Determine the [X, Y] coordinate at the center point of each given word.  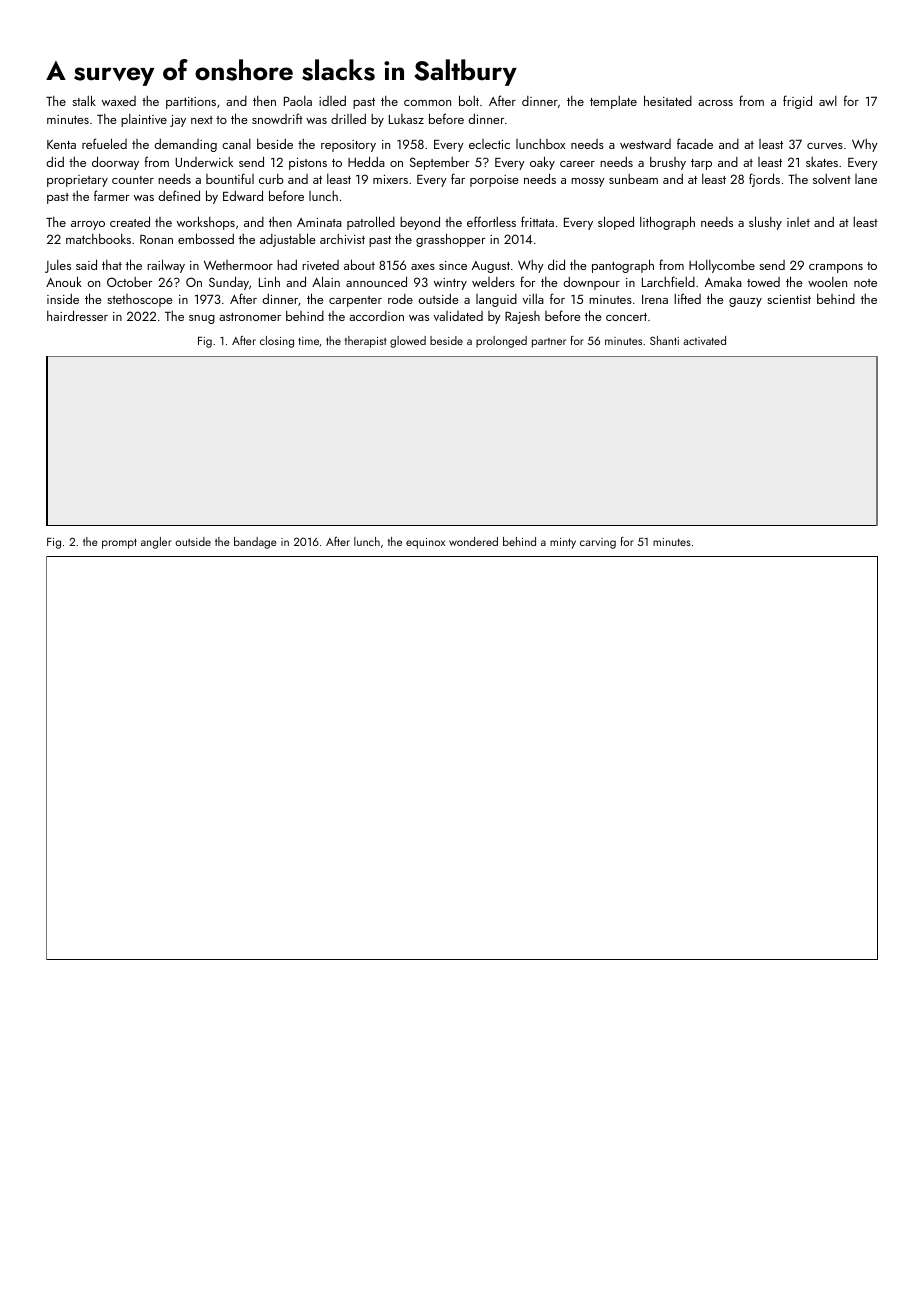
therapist [365, 342]
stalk [84, 100]
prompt [119, 543]
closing [277, 342]
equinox [425, 543]
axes [423, 267]
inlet [798, 222]
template [613, 102]
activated [704, 340]
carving [598, 543]
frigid [797, 102]
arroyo [88, 225]
